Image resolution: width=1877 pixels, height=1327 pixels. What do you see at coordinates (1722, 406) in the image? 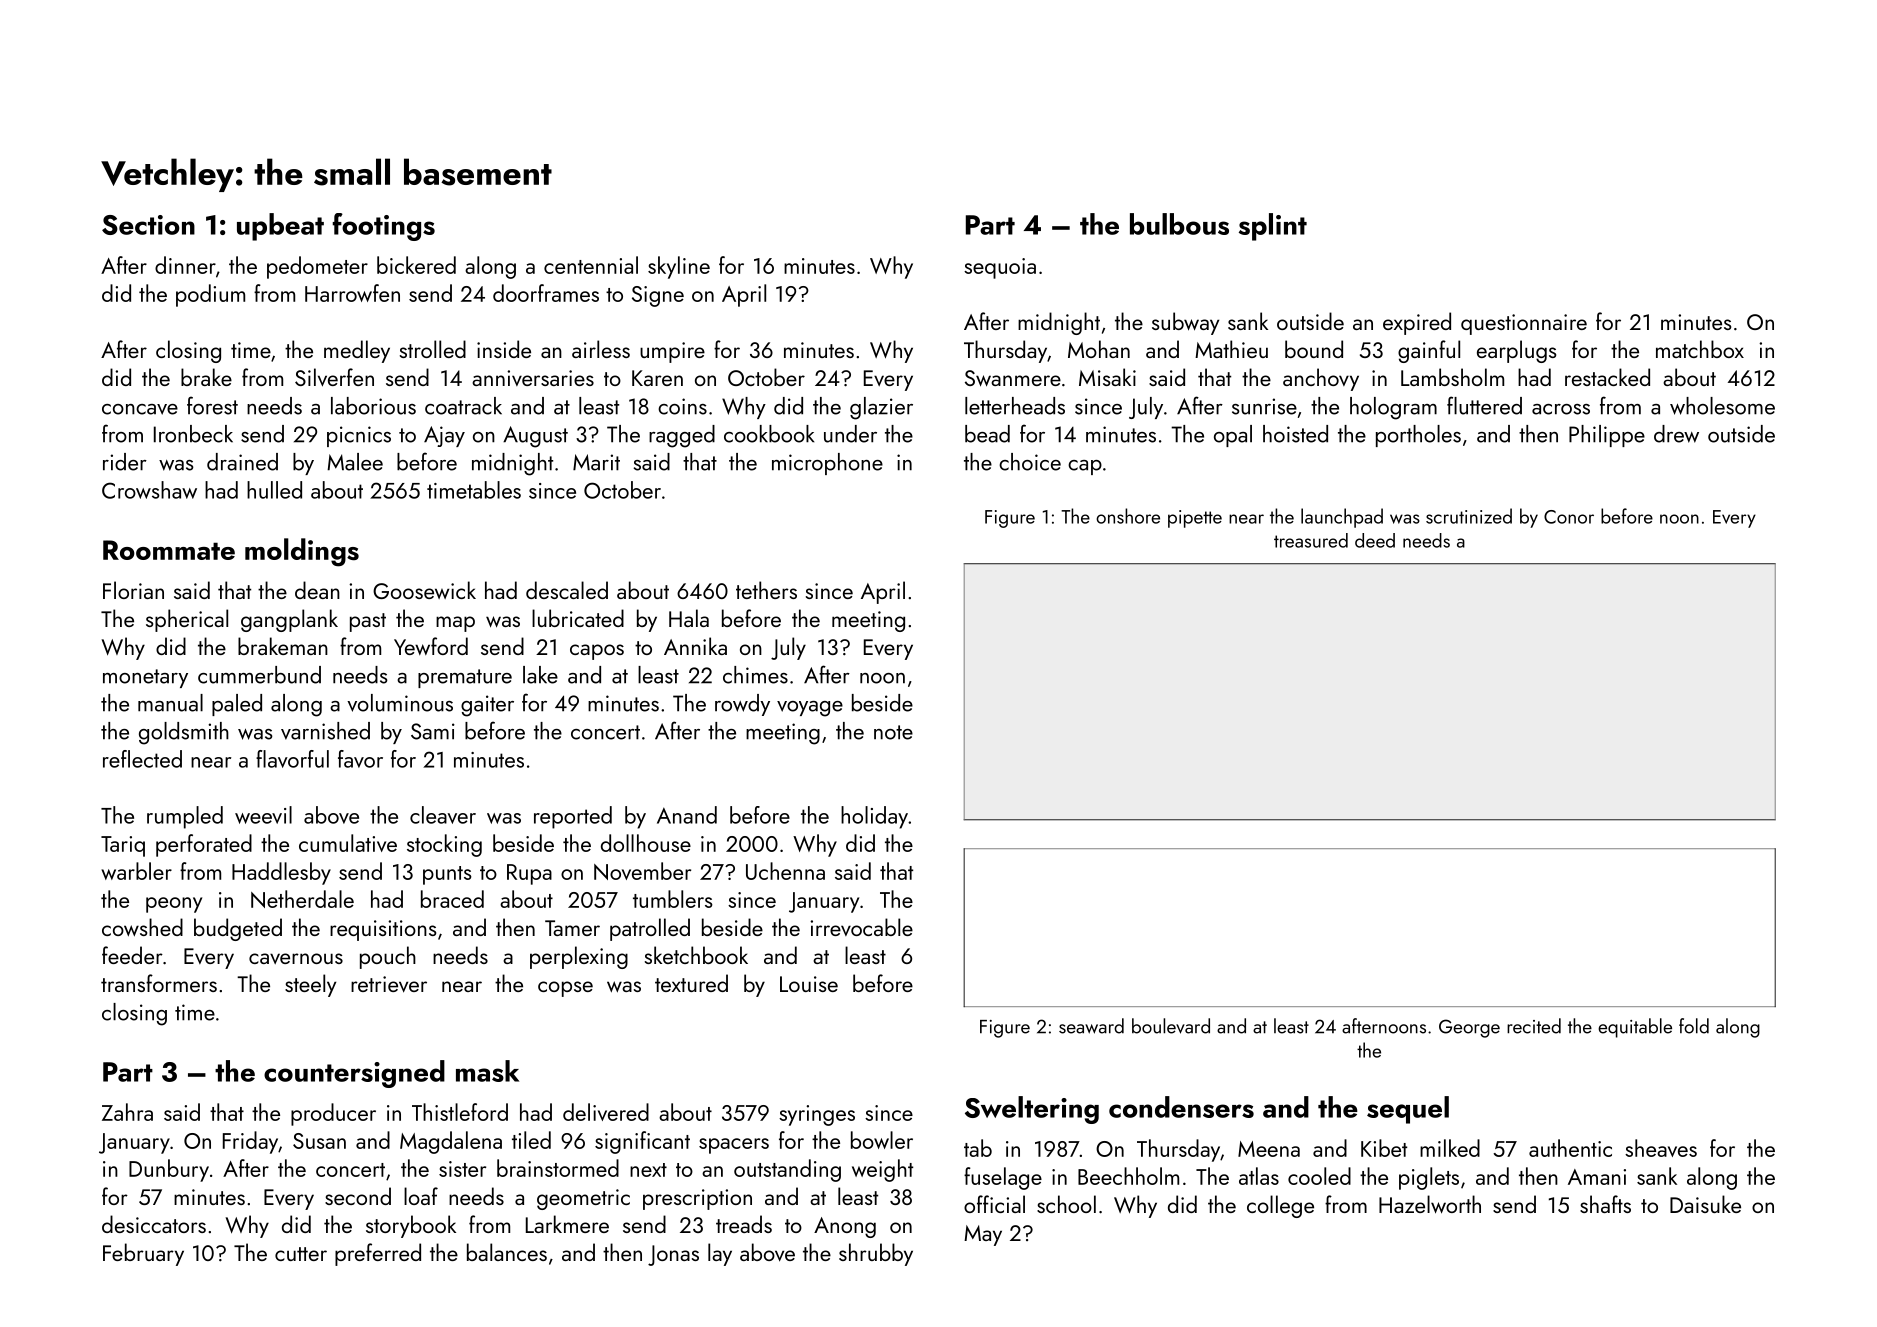
I see `wholesome` at bounding box center [1722, 406].
